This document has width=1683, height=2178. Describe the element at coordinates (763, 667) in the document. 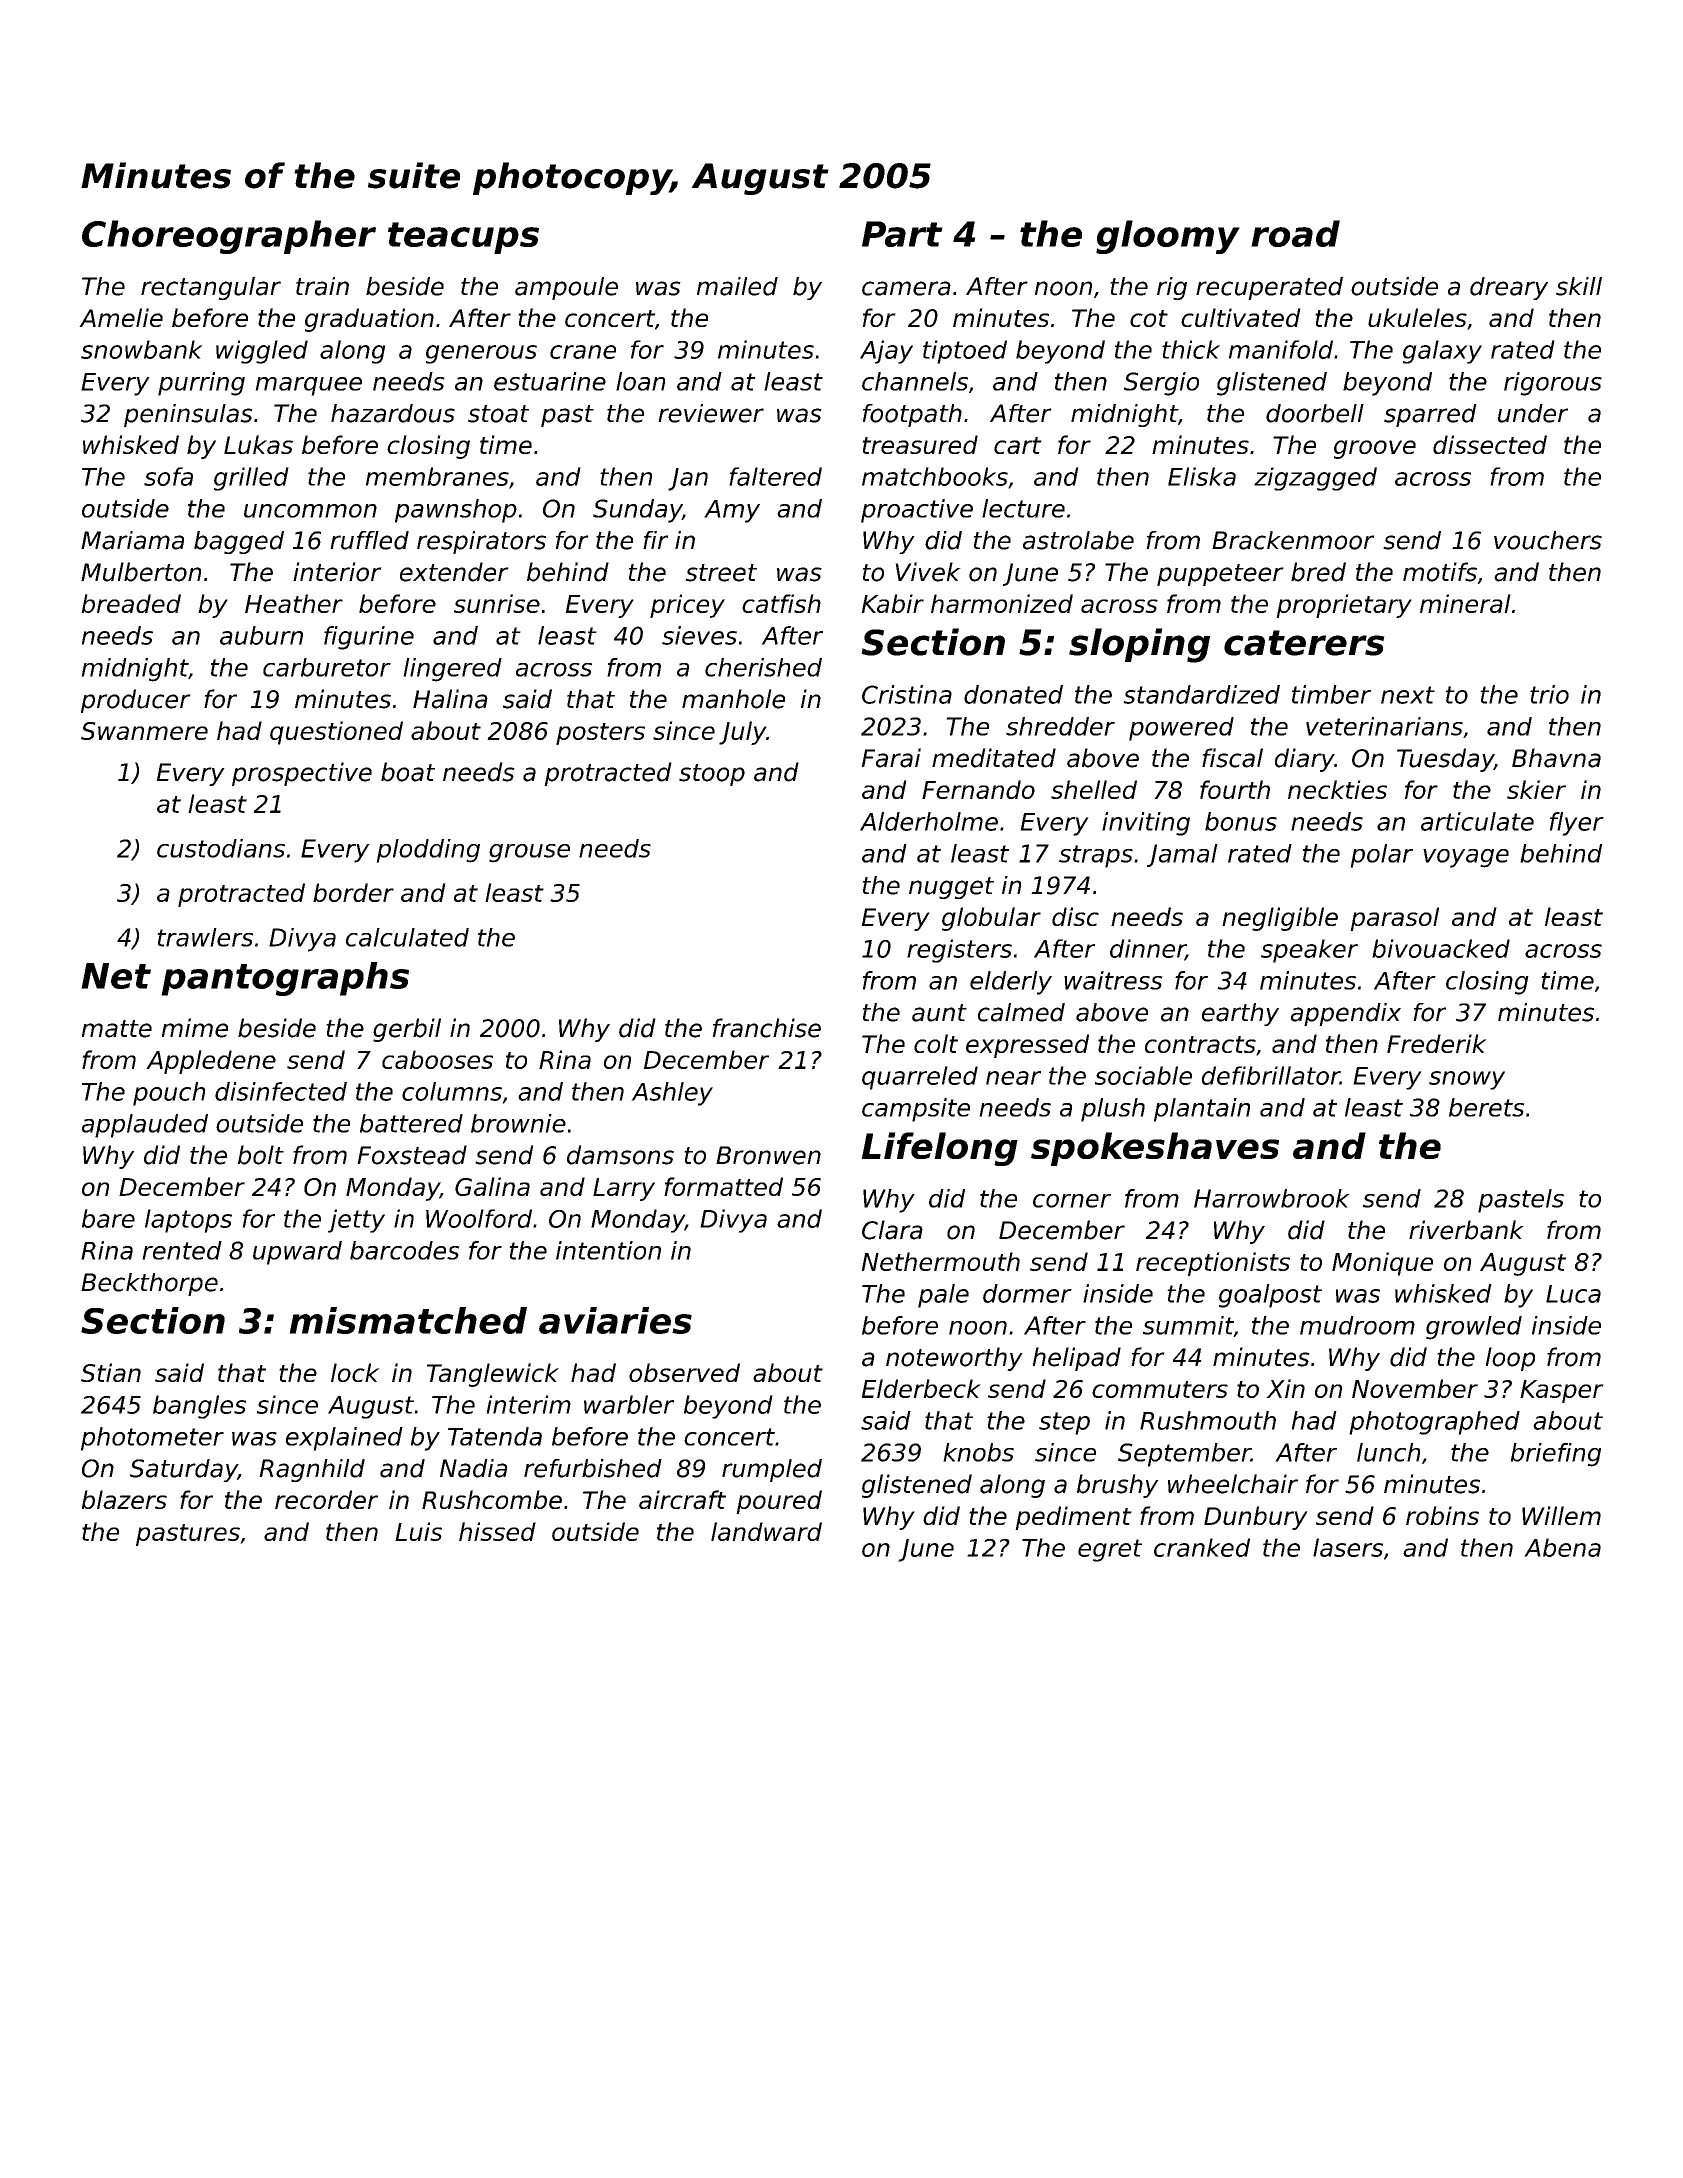

I see `cherished` at that location.
